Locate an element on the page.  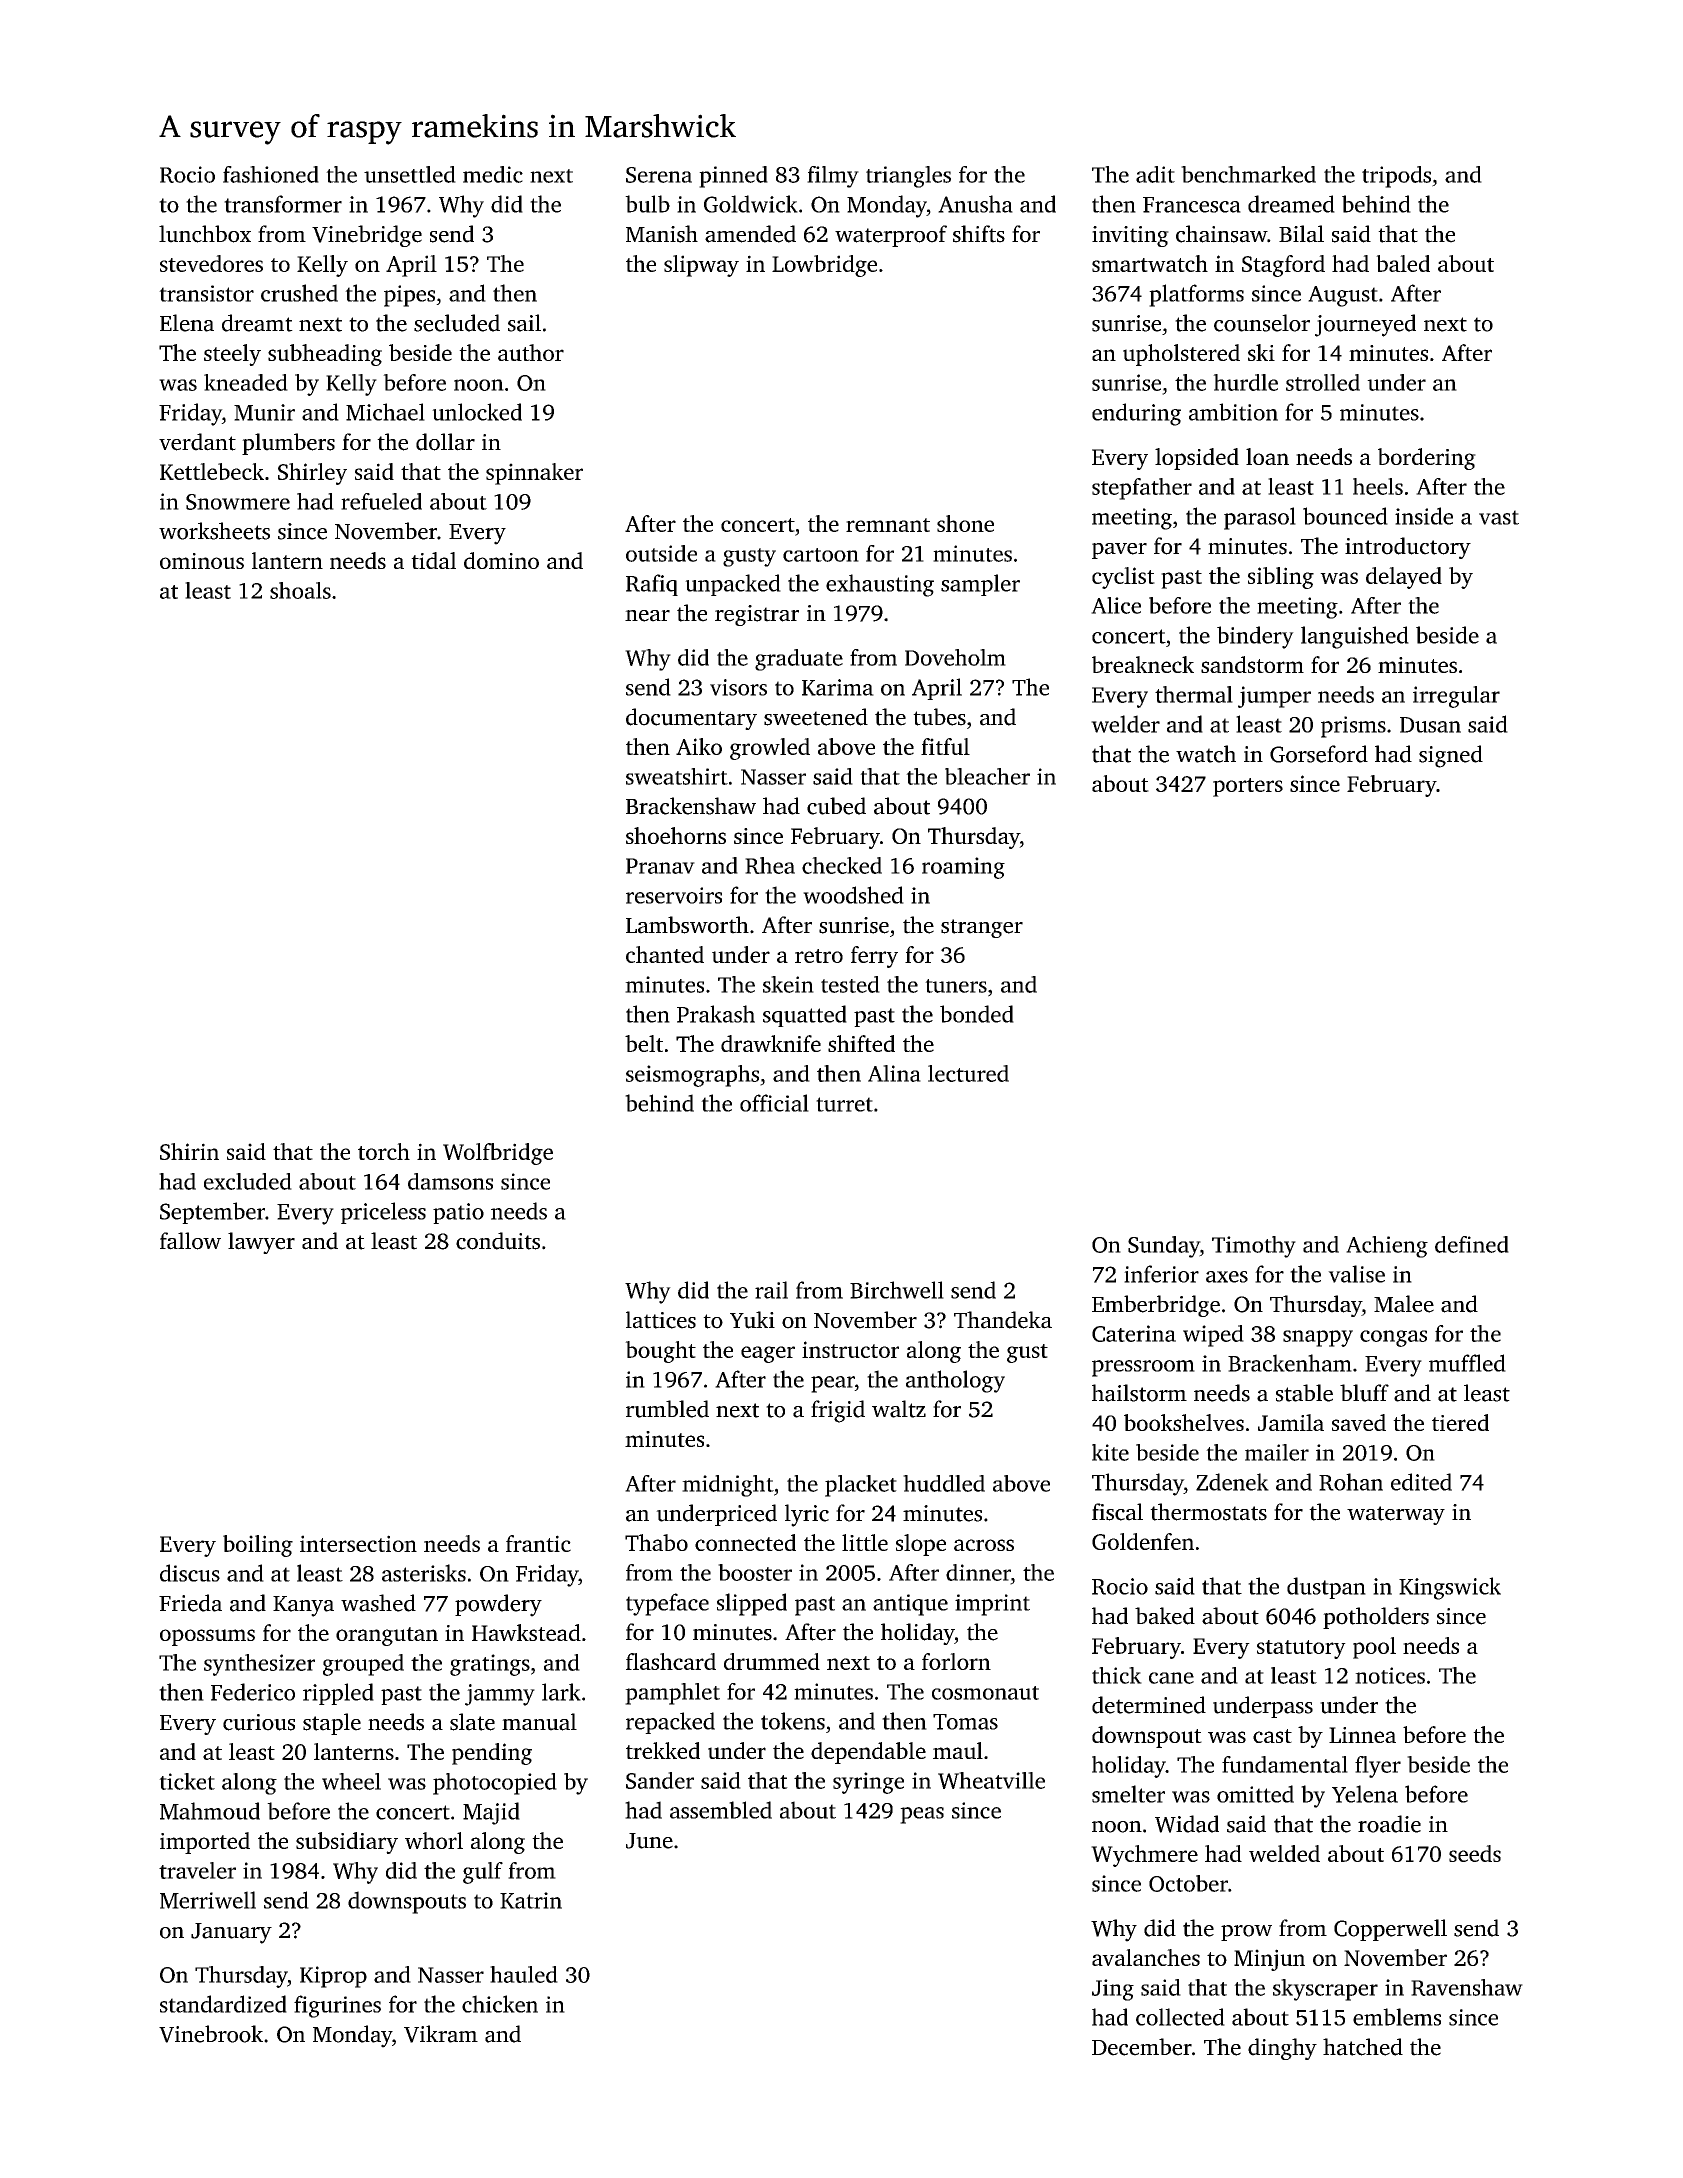
torch is located at coordinates (384, 1151).
